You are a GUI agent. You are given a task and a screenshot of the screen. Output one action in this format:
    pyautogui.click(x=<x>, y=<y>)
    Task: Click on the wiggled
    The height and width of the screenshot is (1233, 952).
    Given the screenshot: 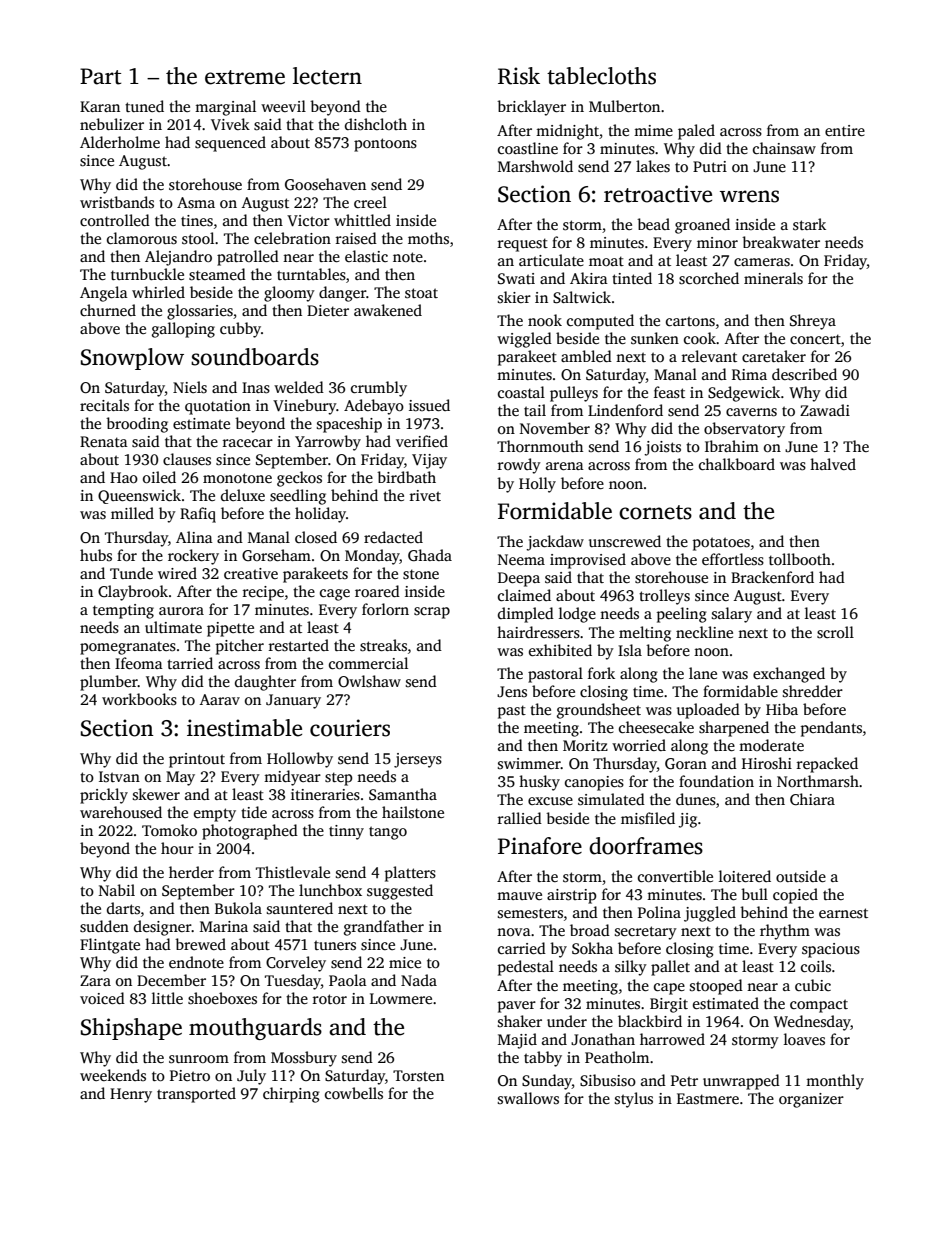 What is the action you would take?
    pyautogui.click(x=524, y=340)
